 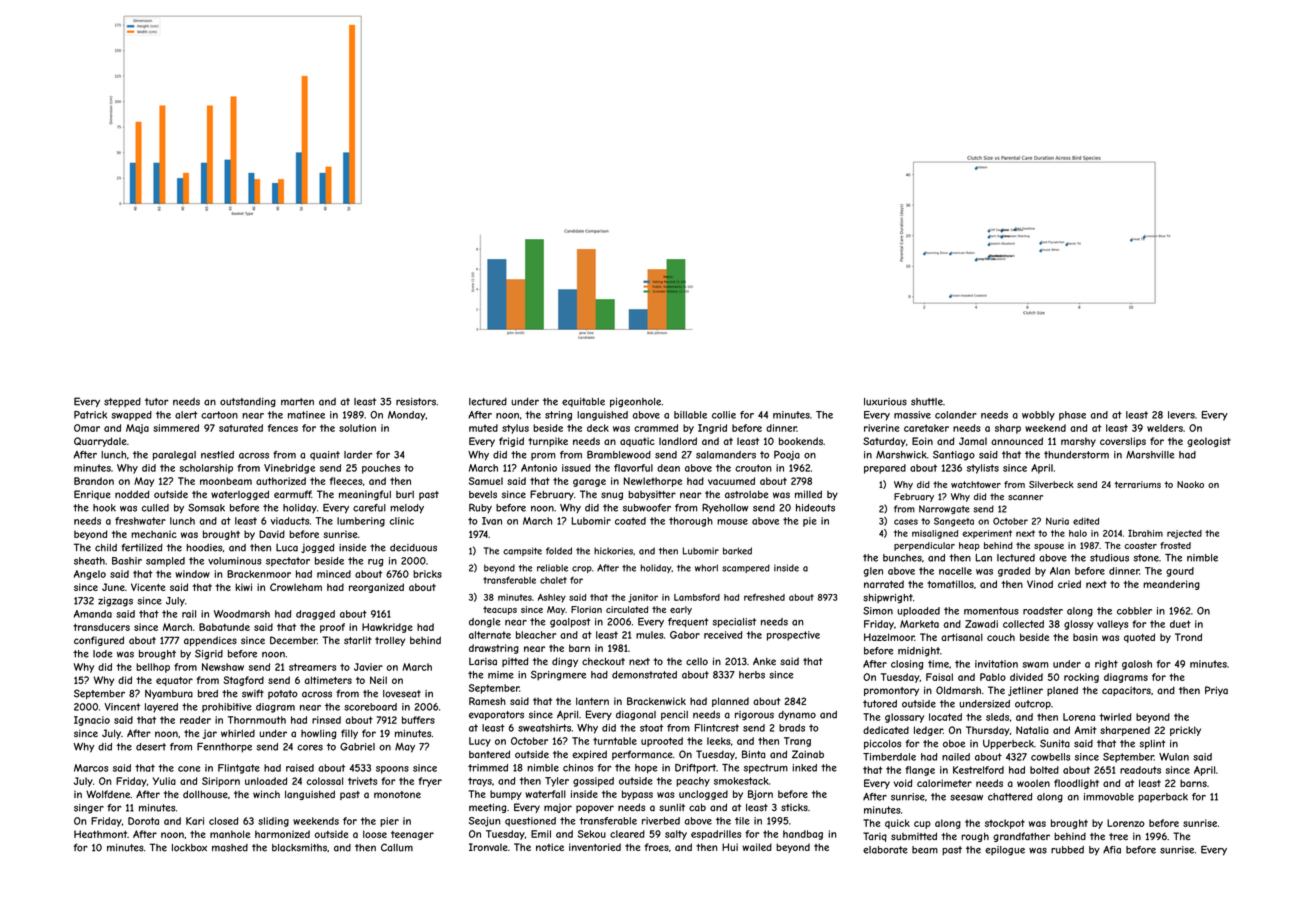 What do you see at coordinates (724, 415) in the page?
I see `collie` at bounding box center [724, 415].
